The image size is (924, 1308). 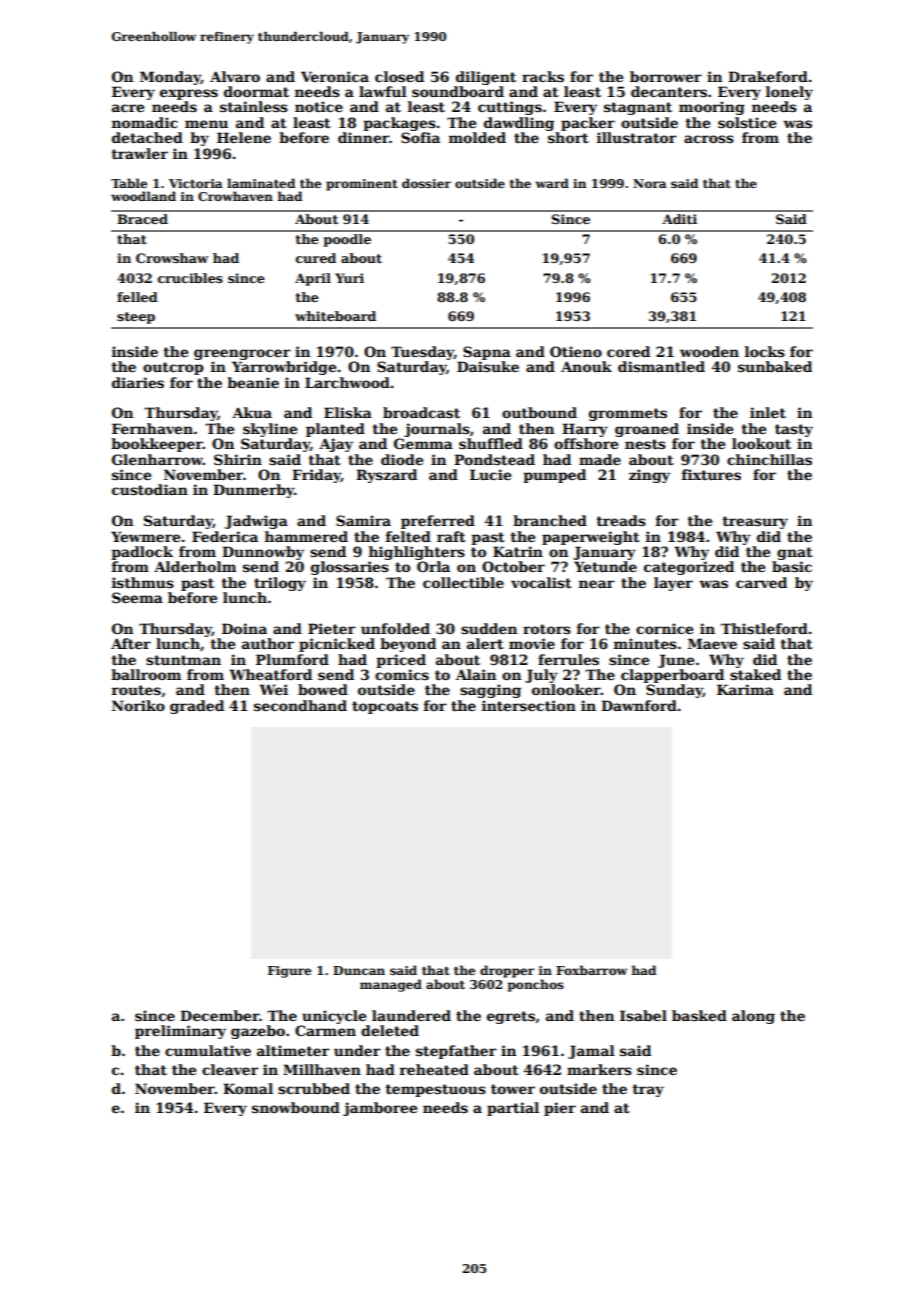 I want to click on layer, so click(x=673, y=584).
